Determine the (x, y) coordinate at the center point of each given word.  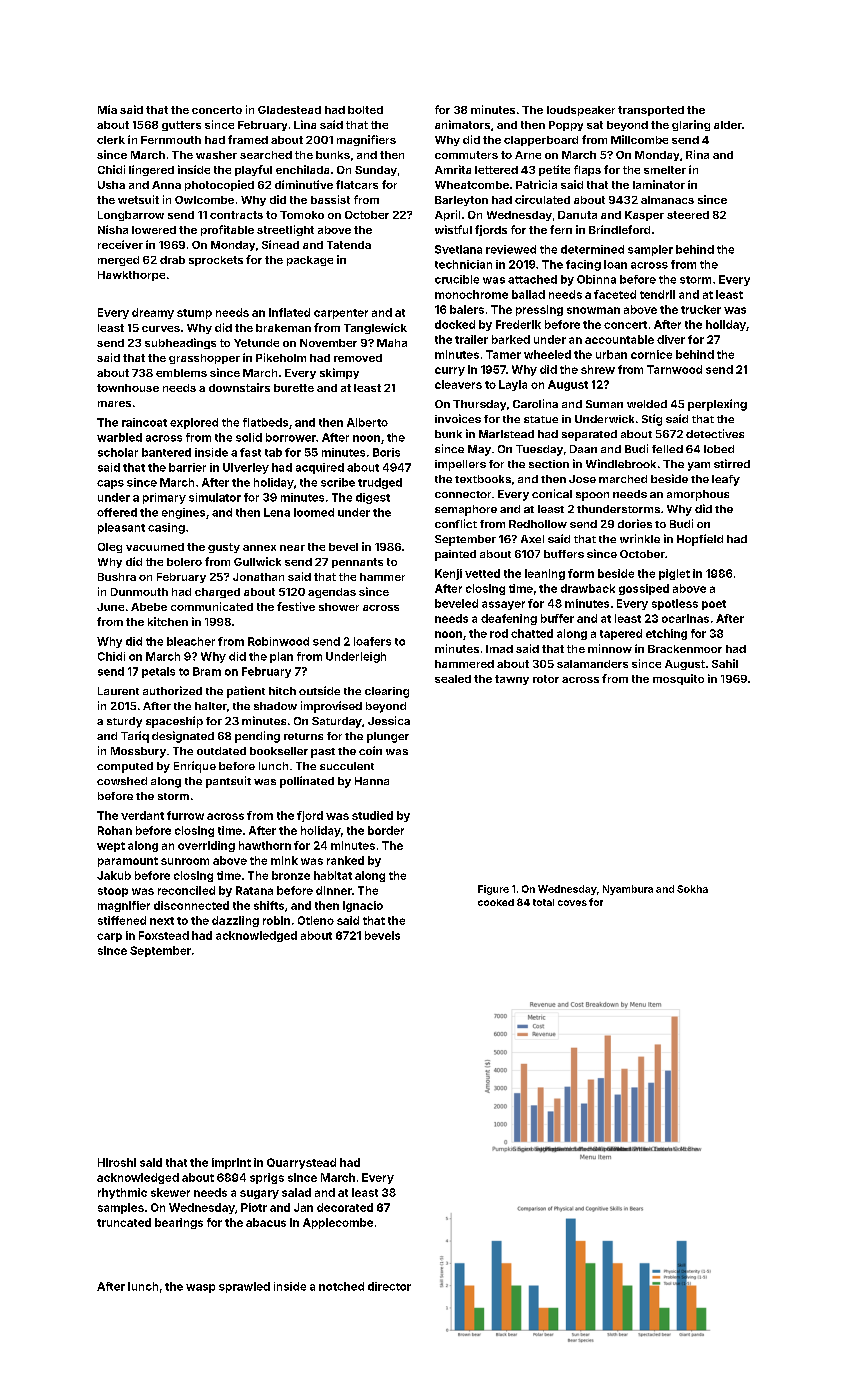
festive (296, 606)
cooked (496, 902)
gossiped (644, 589)
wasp (200, 1288)
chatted (532, 633)
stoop (113, 892)
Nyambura (628, 890)
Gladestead (289, 110)
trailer (471, 339)
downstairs (239, 387)
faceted (615, 294)
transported (651, 111)
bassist (330, 199)
